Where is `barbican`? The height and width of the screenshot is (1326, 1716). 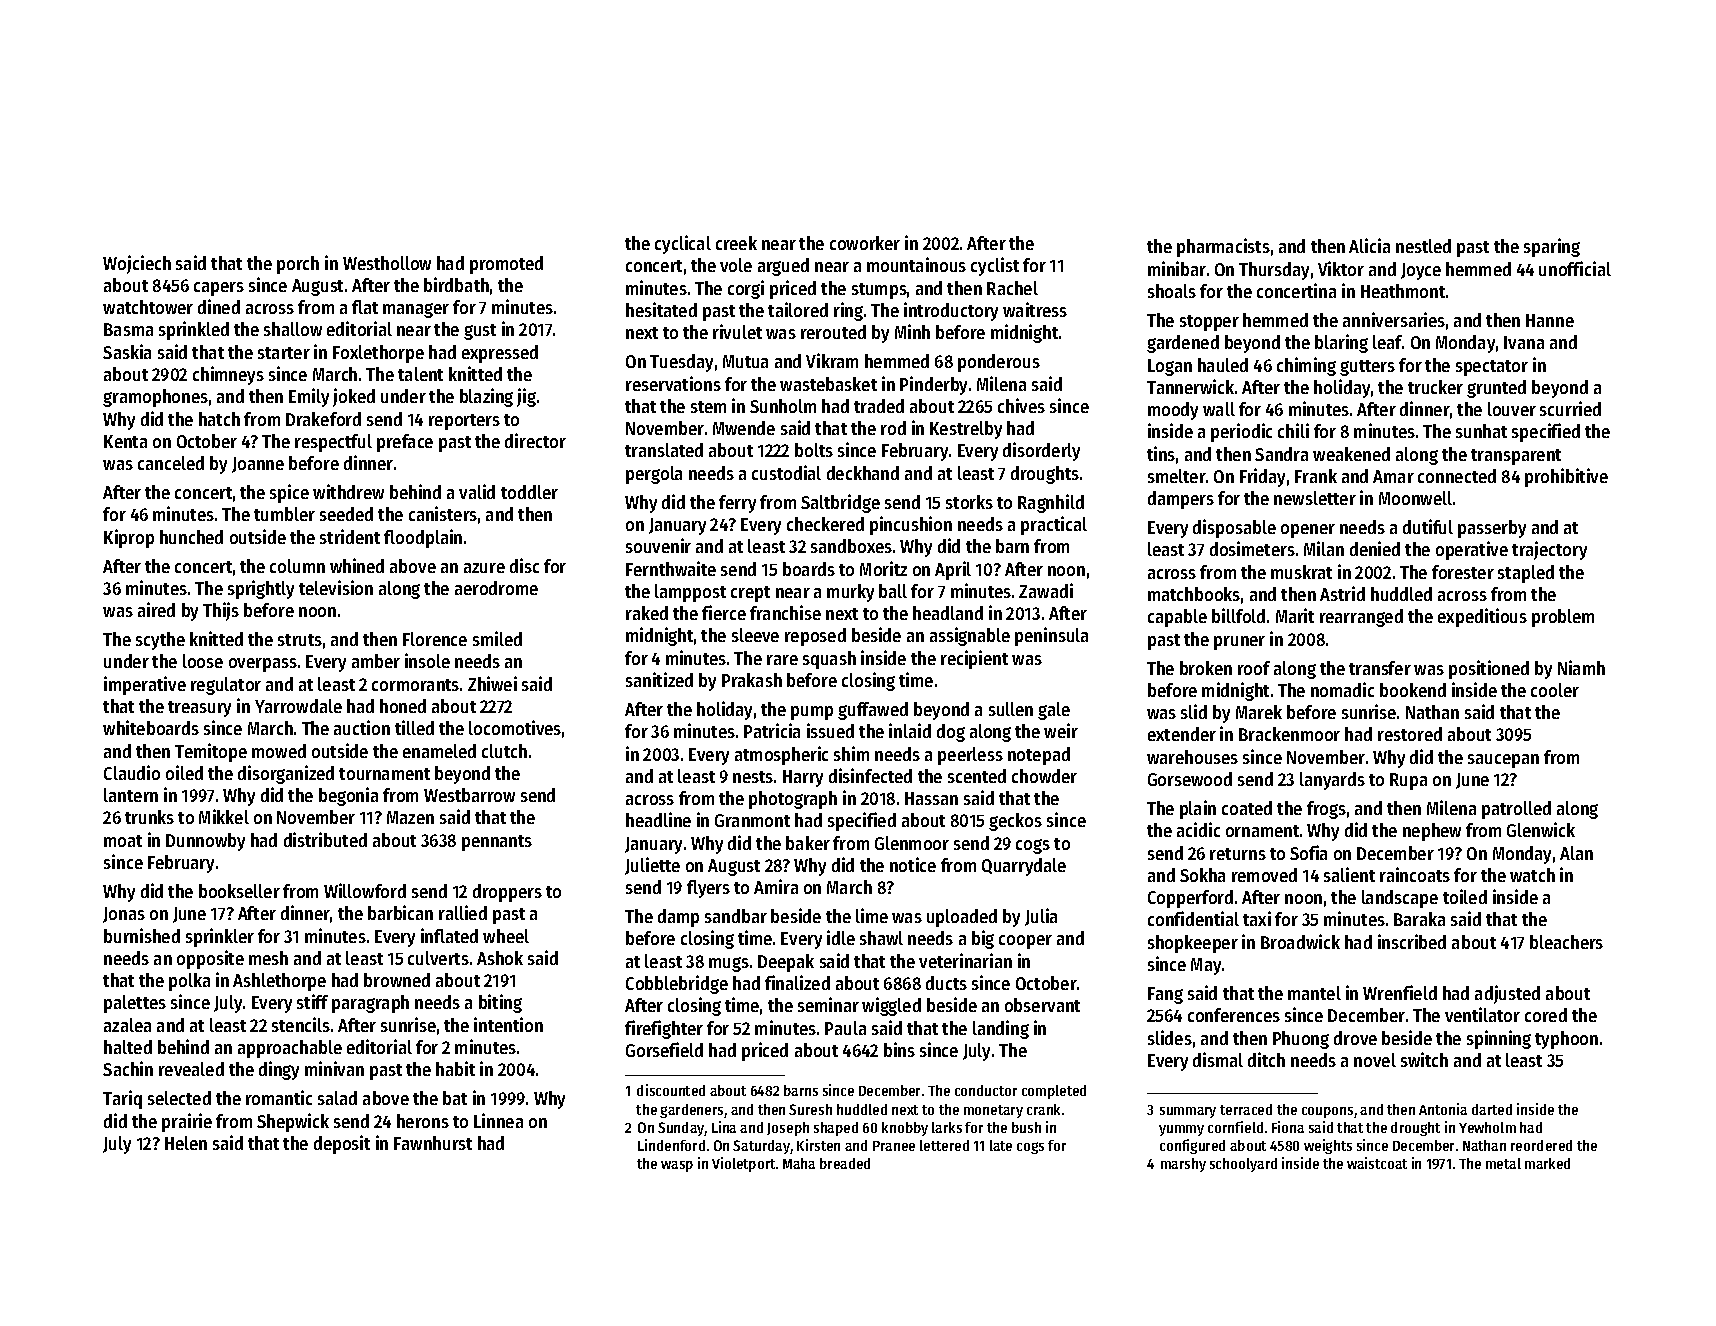 barbican is located at coordinates (400, 912).
